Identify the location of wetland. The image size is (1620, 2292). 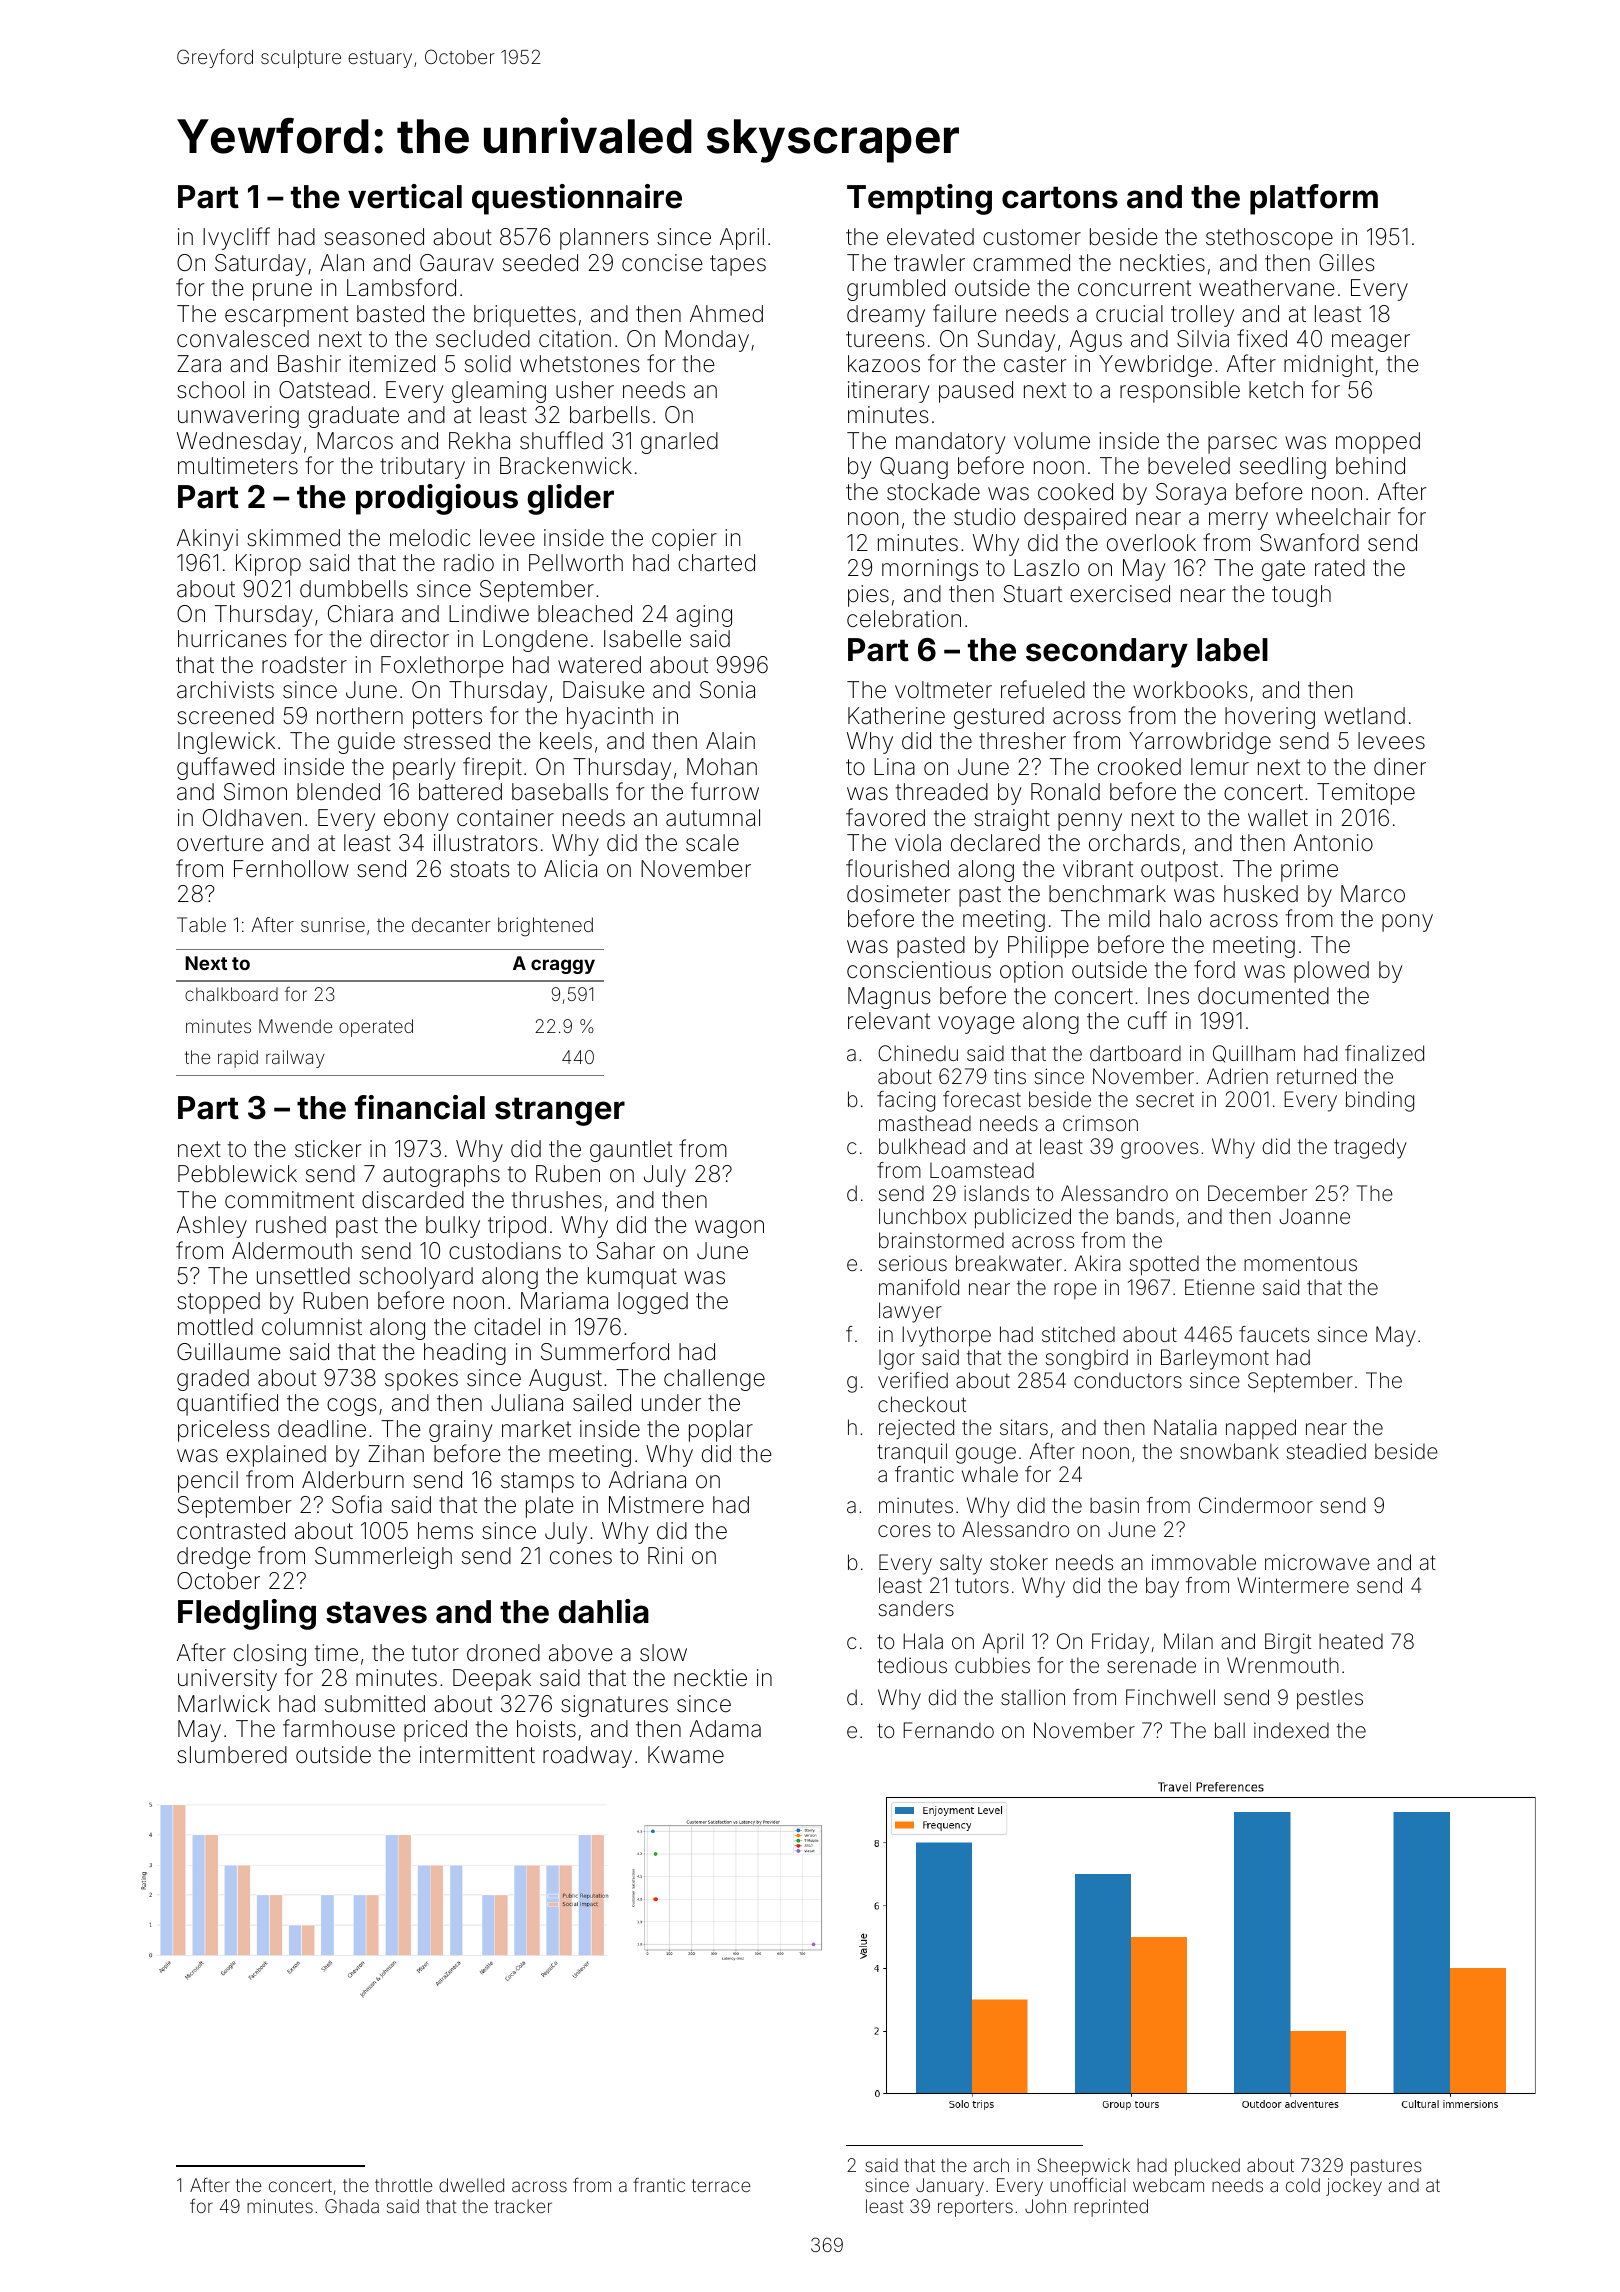
(1364, 716).
